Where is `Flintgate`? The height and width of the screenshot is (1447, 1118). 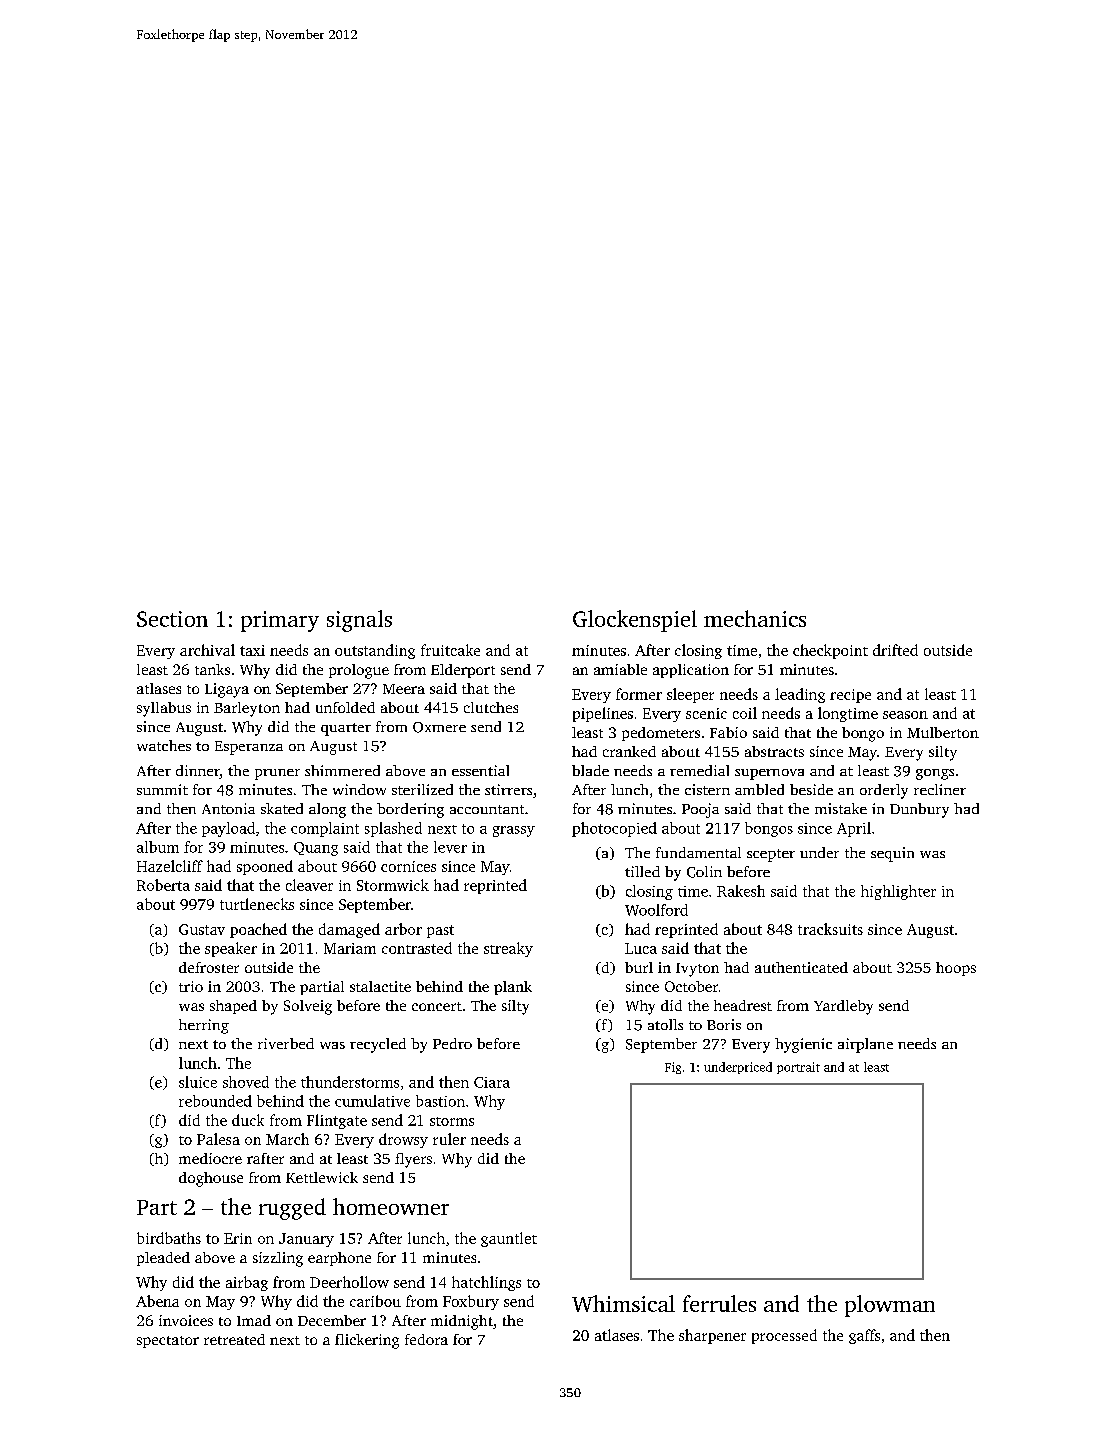 Flintgate is located at coordinates (337, 1121).
